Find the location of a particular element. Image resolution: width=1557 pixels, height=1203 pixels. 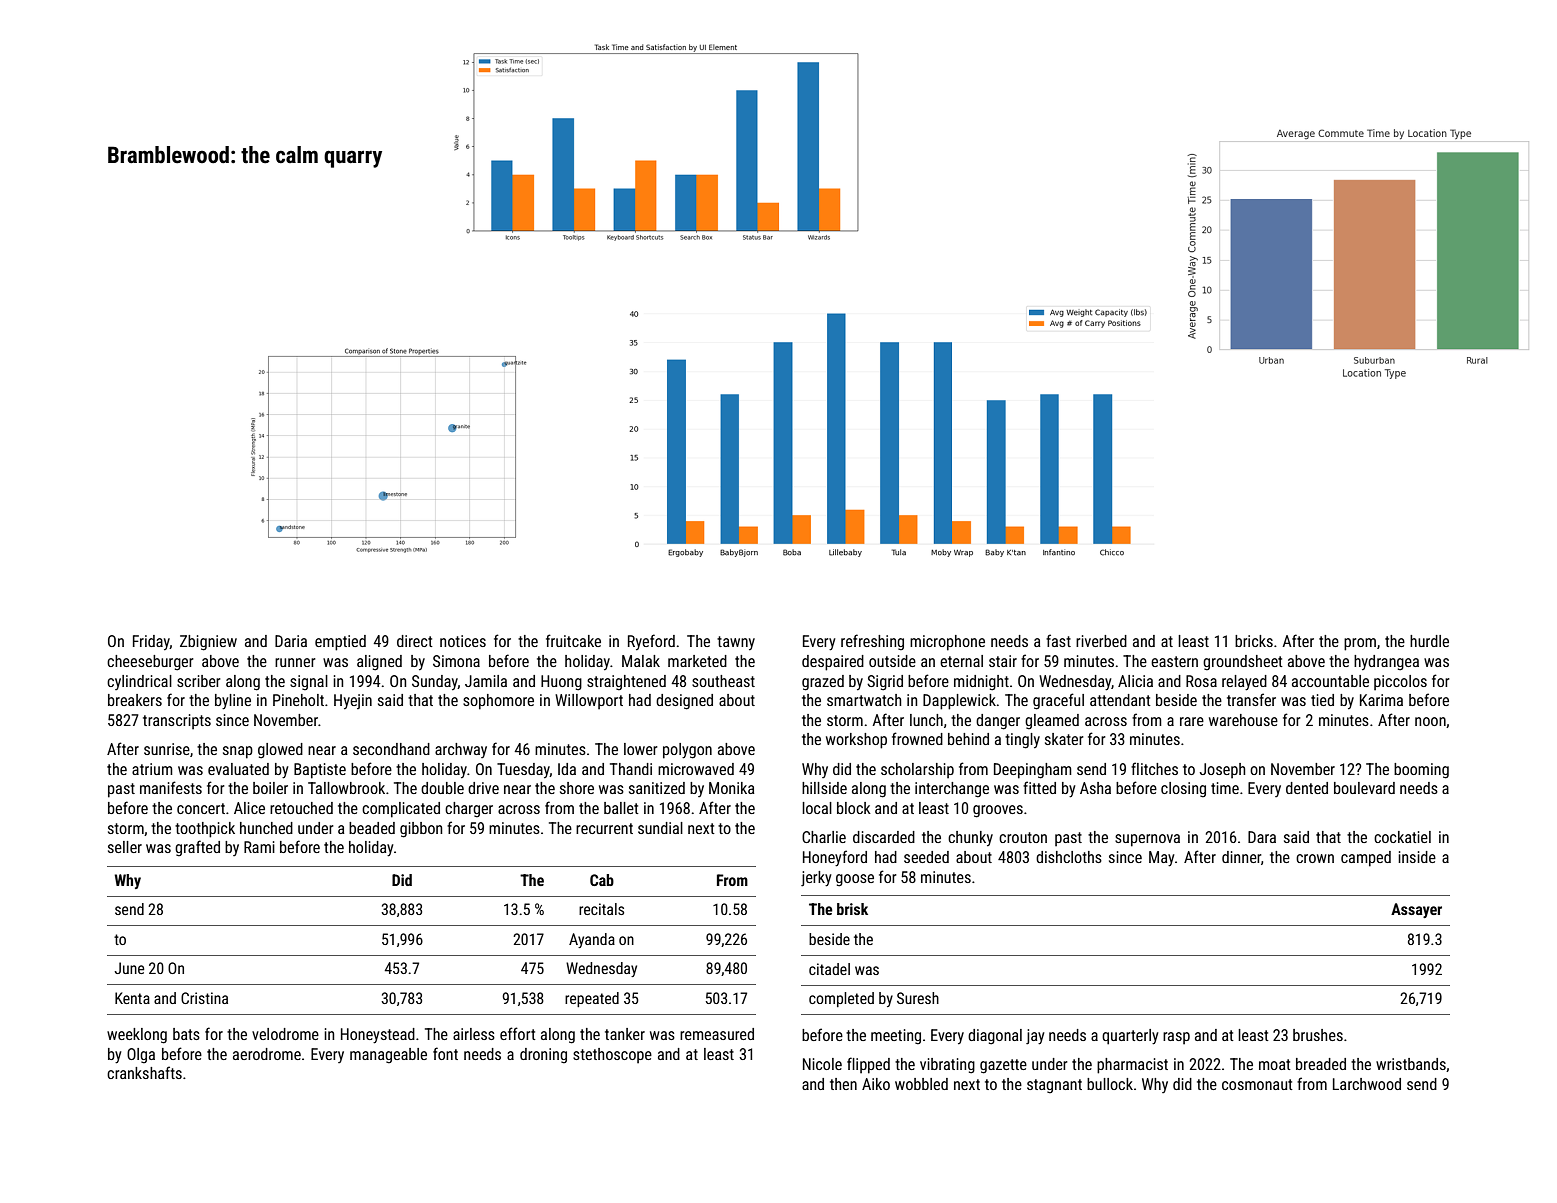

archway is located at coordinates (461, 750).
